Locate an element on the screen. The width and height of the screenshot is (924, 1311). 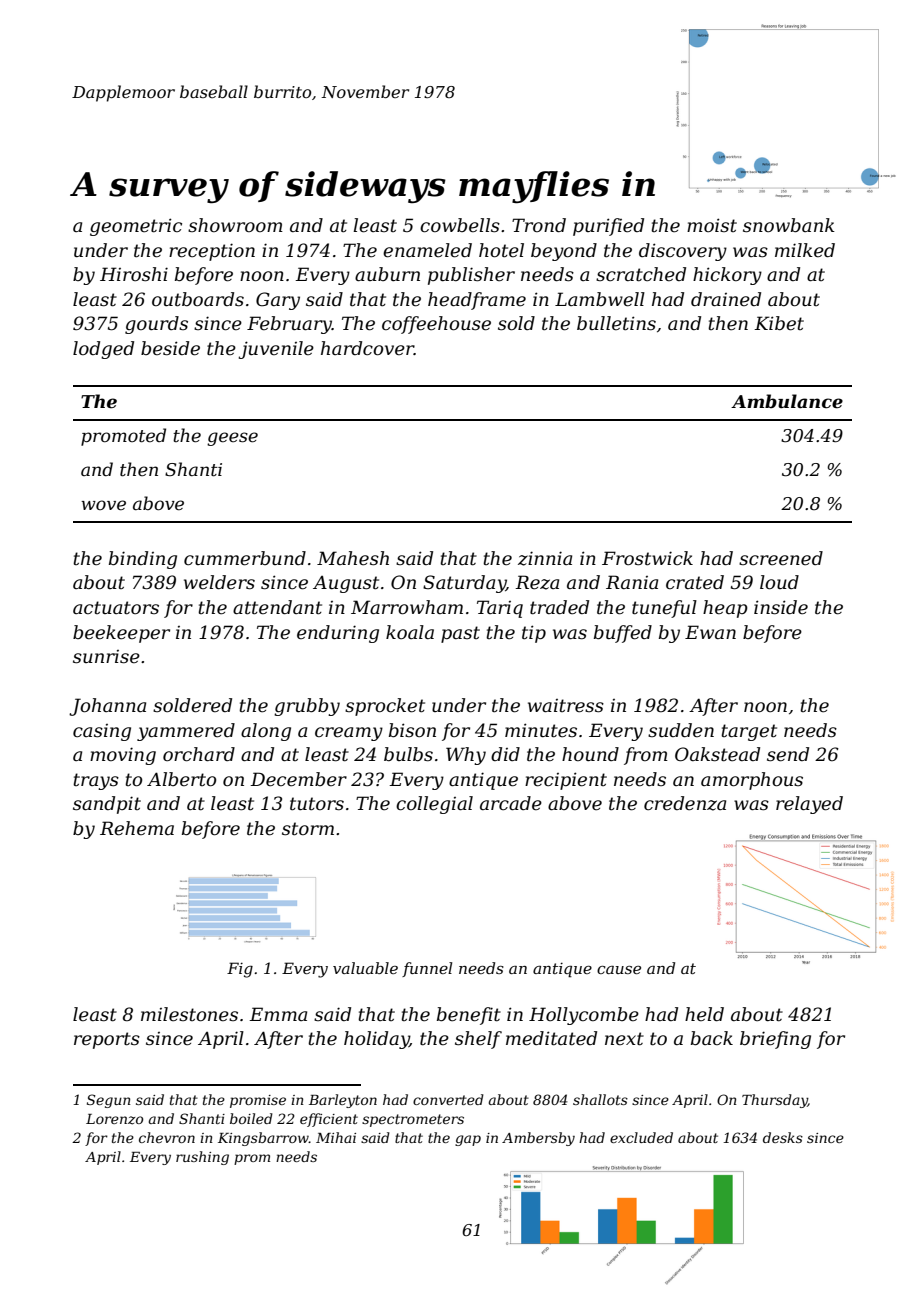
coffeehouse is located at coordinates (436, 325).
